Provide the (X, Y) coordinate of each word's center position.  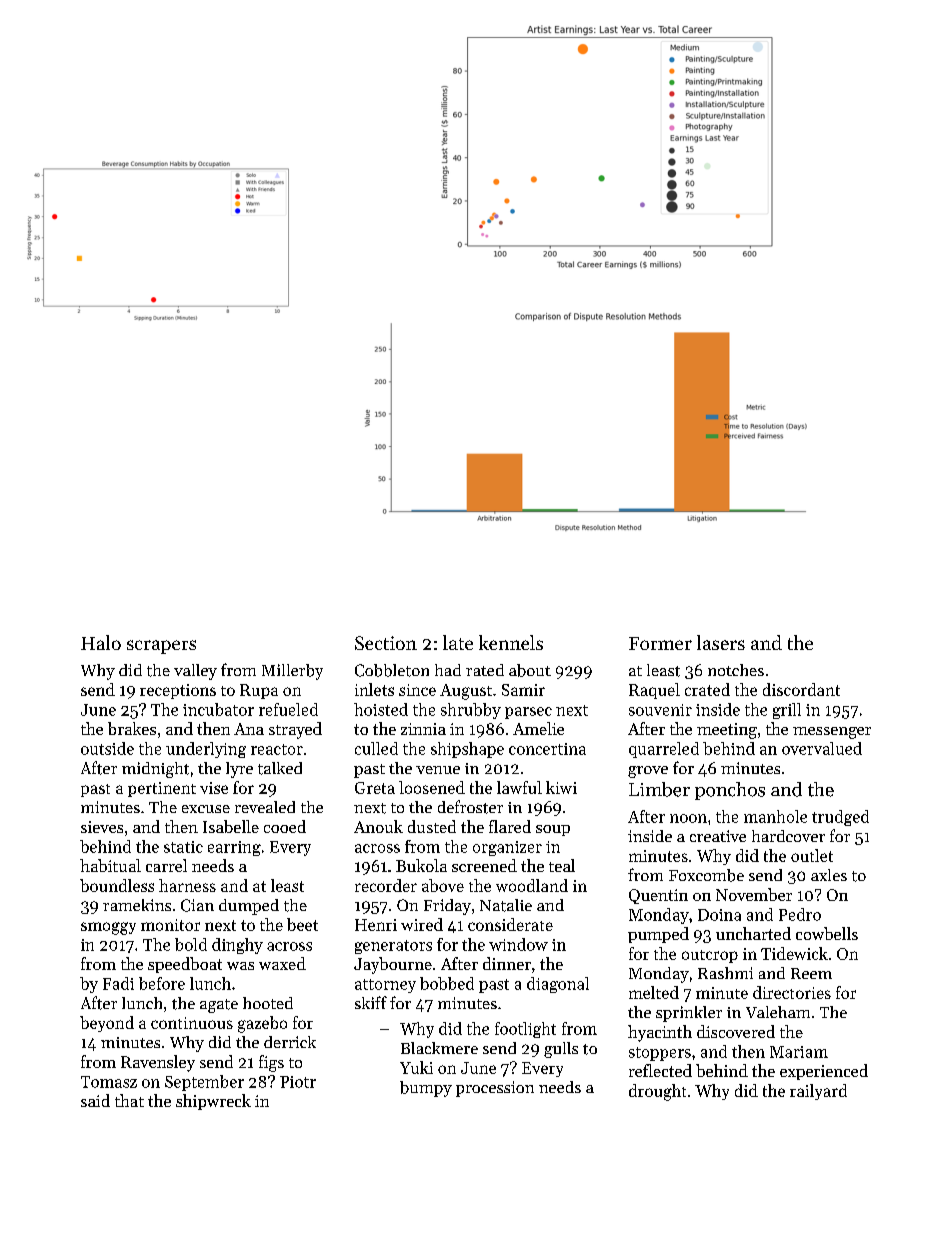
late (458, 642)
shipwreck (213, 1102)
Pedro (800, 914)
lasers (721, 642)
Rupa (259, 691)
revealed (265, 807)
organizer (507, 848)
